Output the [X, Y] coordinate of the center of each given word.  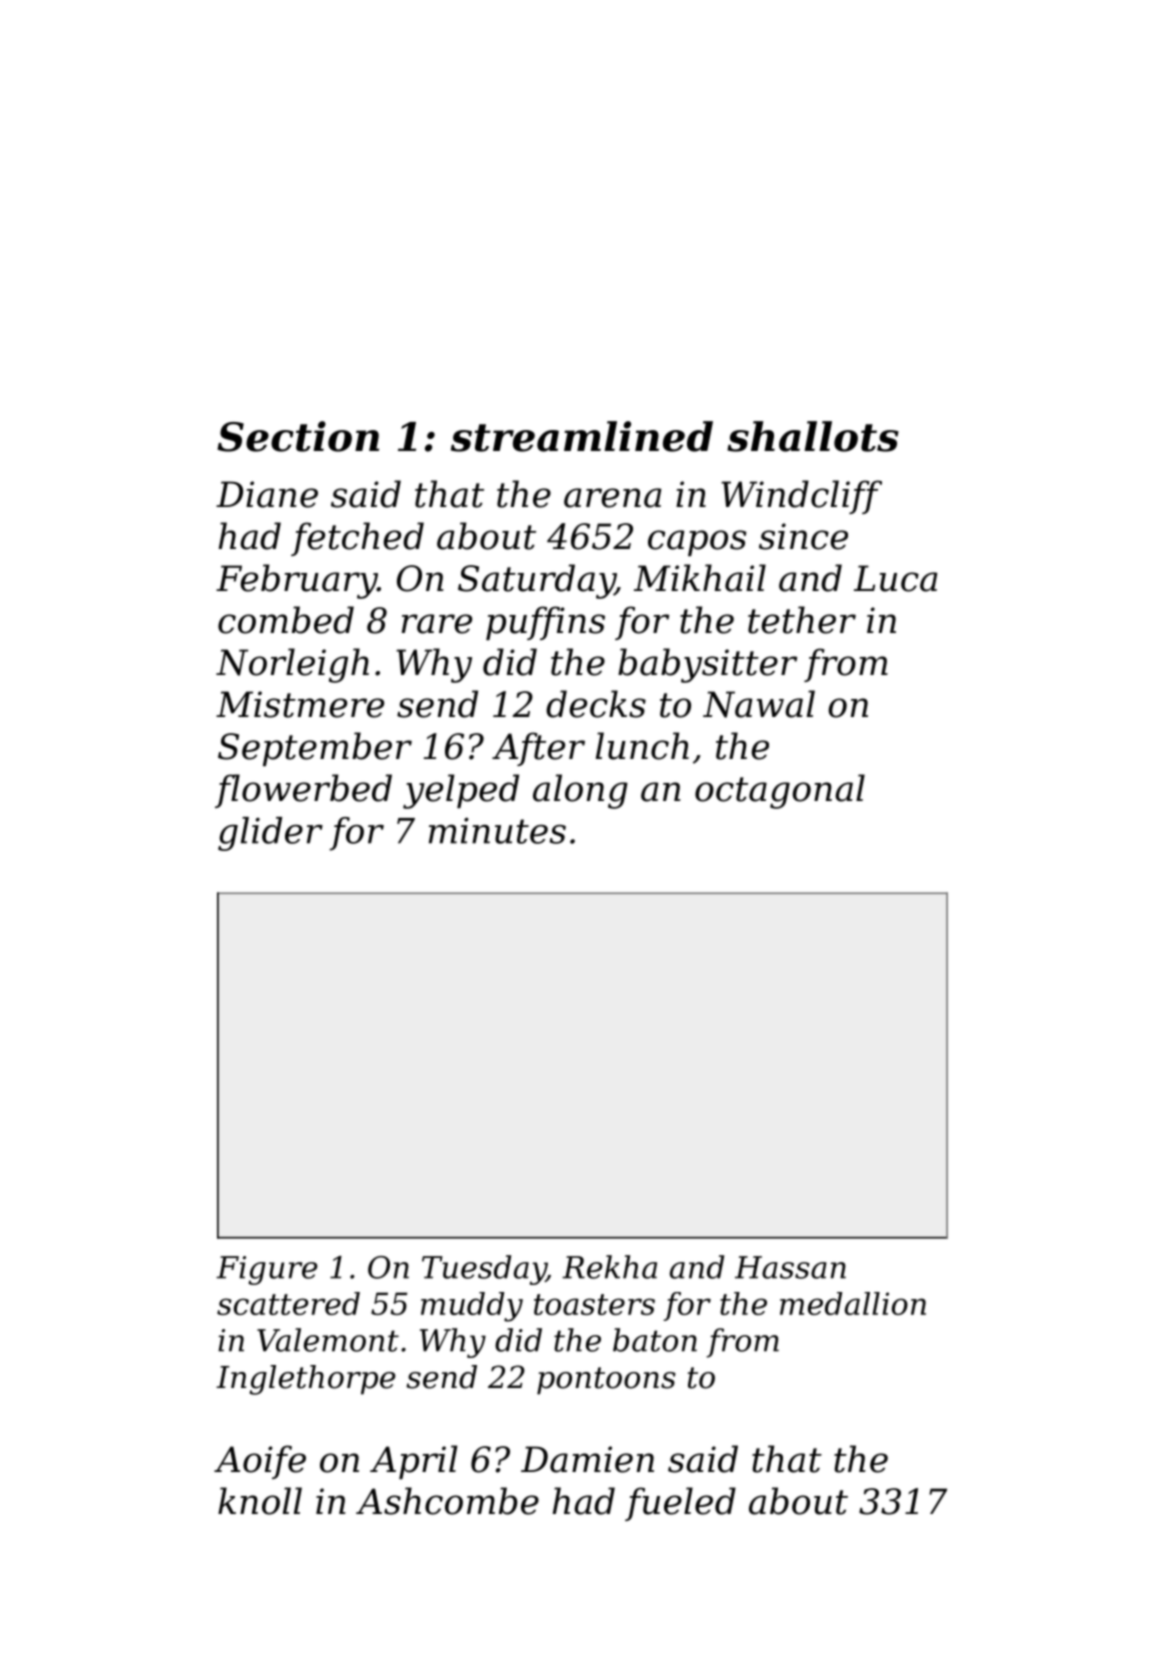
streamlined [582, 436]
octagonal [780, 791]
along [580, 791]
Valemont [328, 1340]
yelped [461, 791]
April [414, 1462]
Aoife [260, 1462]
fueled [680, 1504]
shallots [813, 436]
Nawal [759, 704]
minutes [497, 830]
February [296, 581]
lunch [642, 746]
